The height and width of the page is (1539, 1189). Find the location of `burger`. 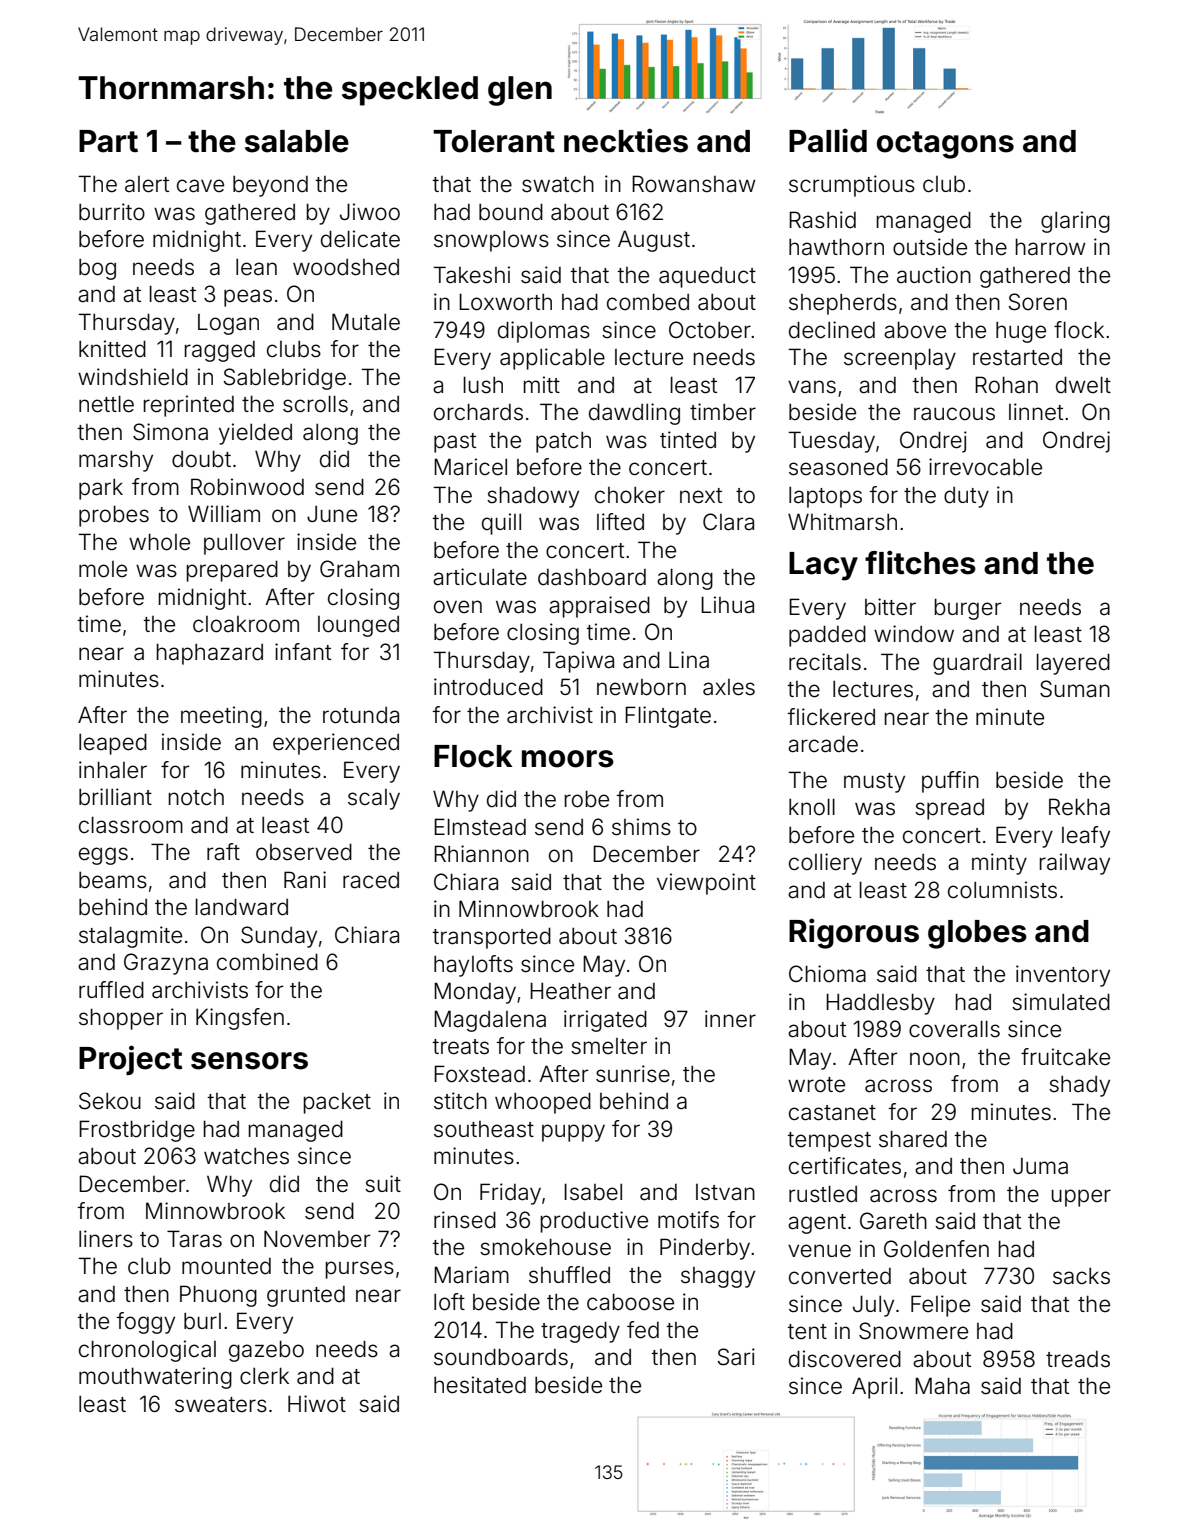

burger is located at coordinates (968, 609).
